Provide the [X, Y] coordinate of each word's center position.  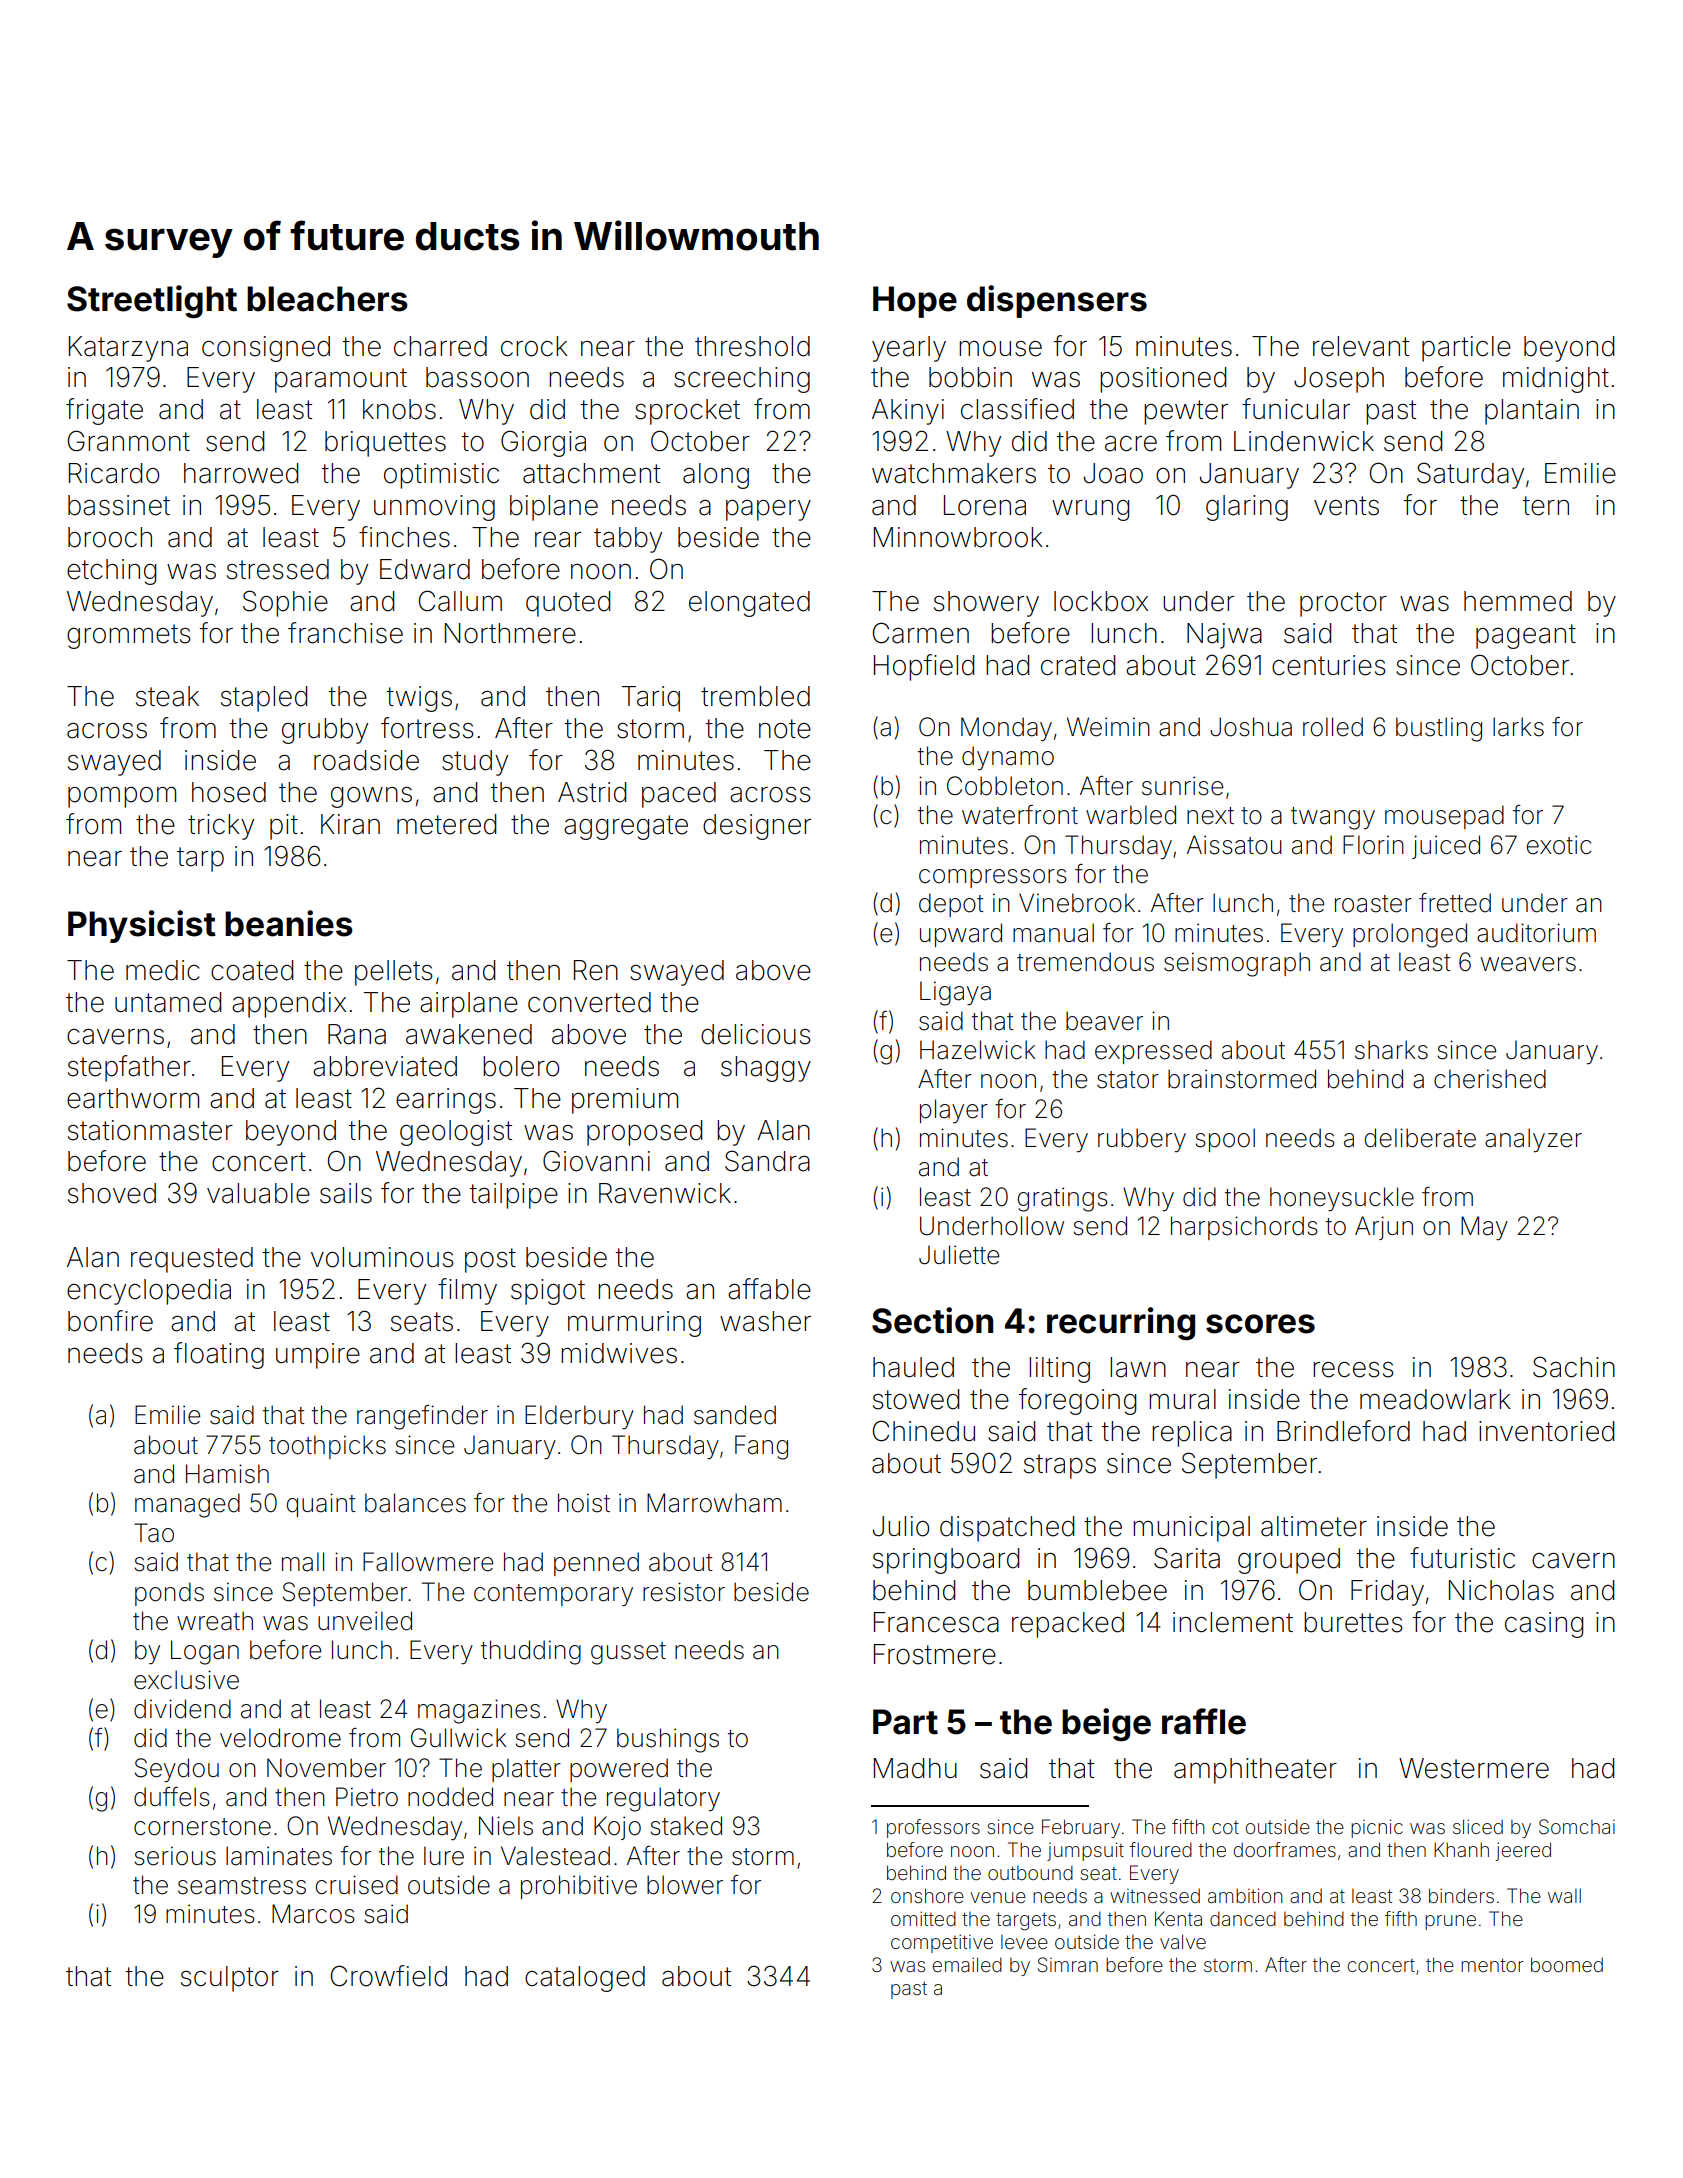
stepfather [129, 1068]
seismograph [1237, 964]
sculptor [230, 1979]
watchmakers [954, 473]
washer [765, 1321]
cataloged [585, 1979]
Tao [154, 1533]
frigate [104, 411]
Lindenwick [1304, 441]
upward [961, 935]
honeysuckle [1342, 1199]
